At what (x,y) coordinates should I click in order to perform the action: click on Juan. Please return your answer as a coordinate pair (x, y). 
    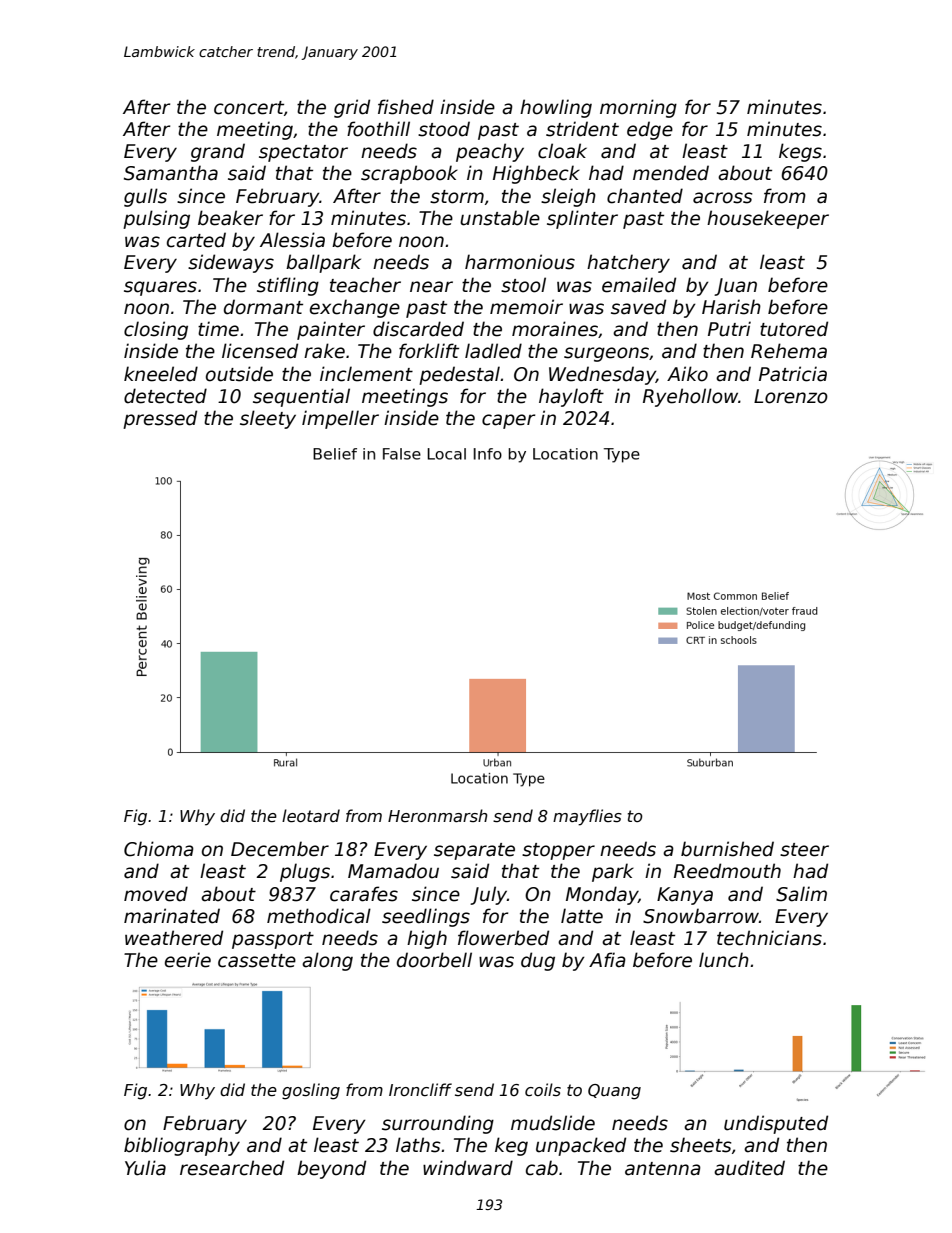
    Looking at the image, I should click on (735, 287).
